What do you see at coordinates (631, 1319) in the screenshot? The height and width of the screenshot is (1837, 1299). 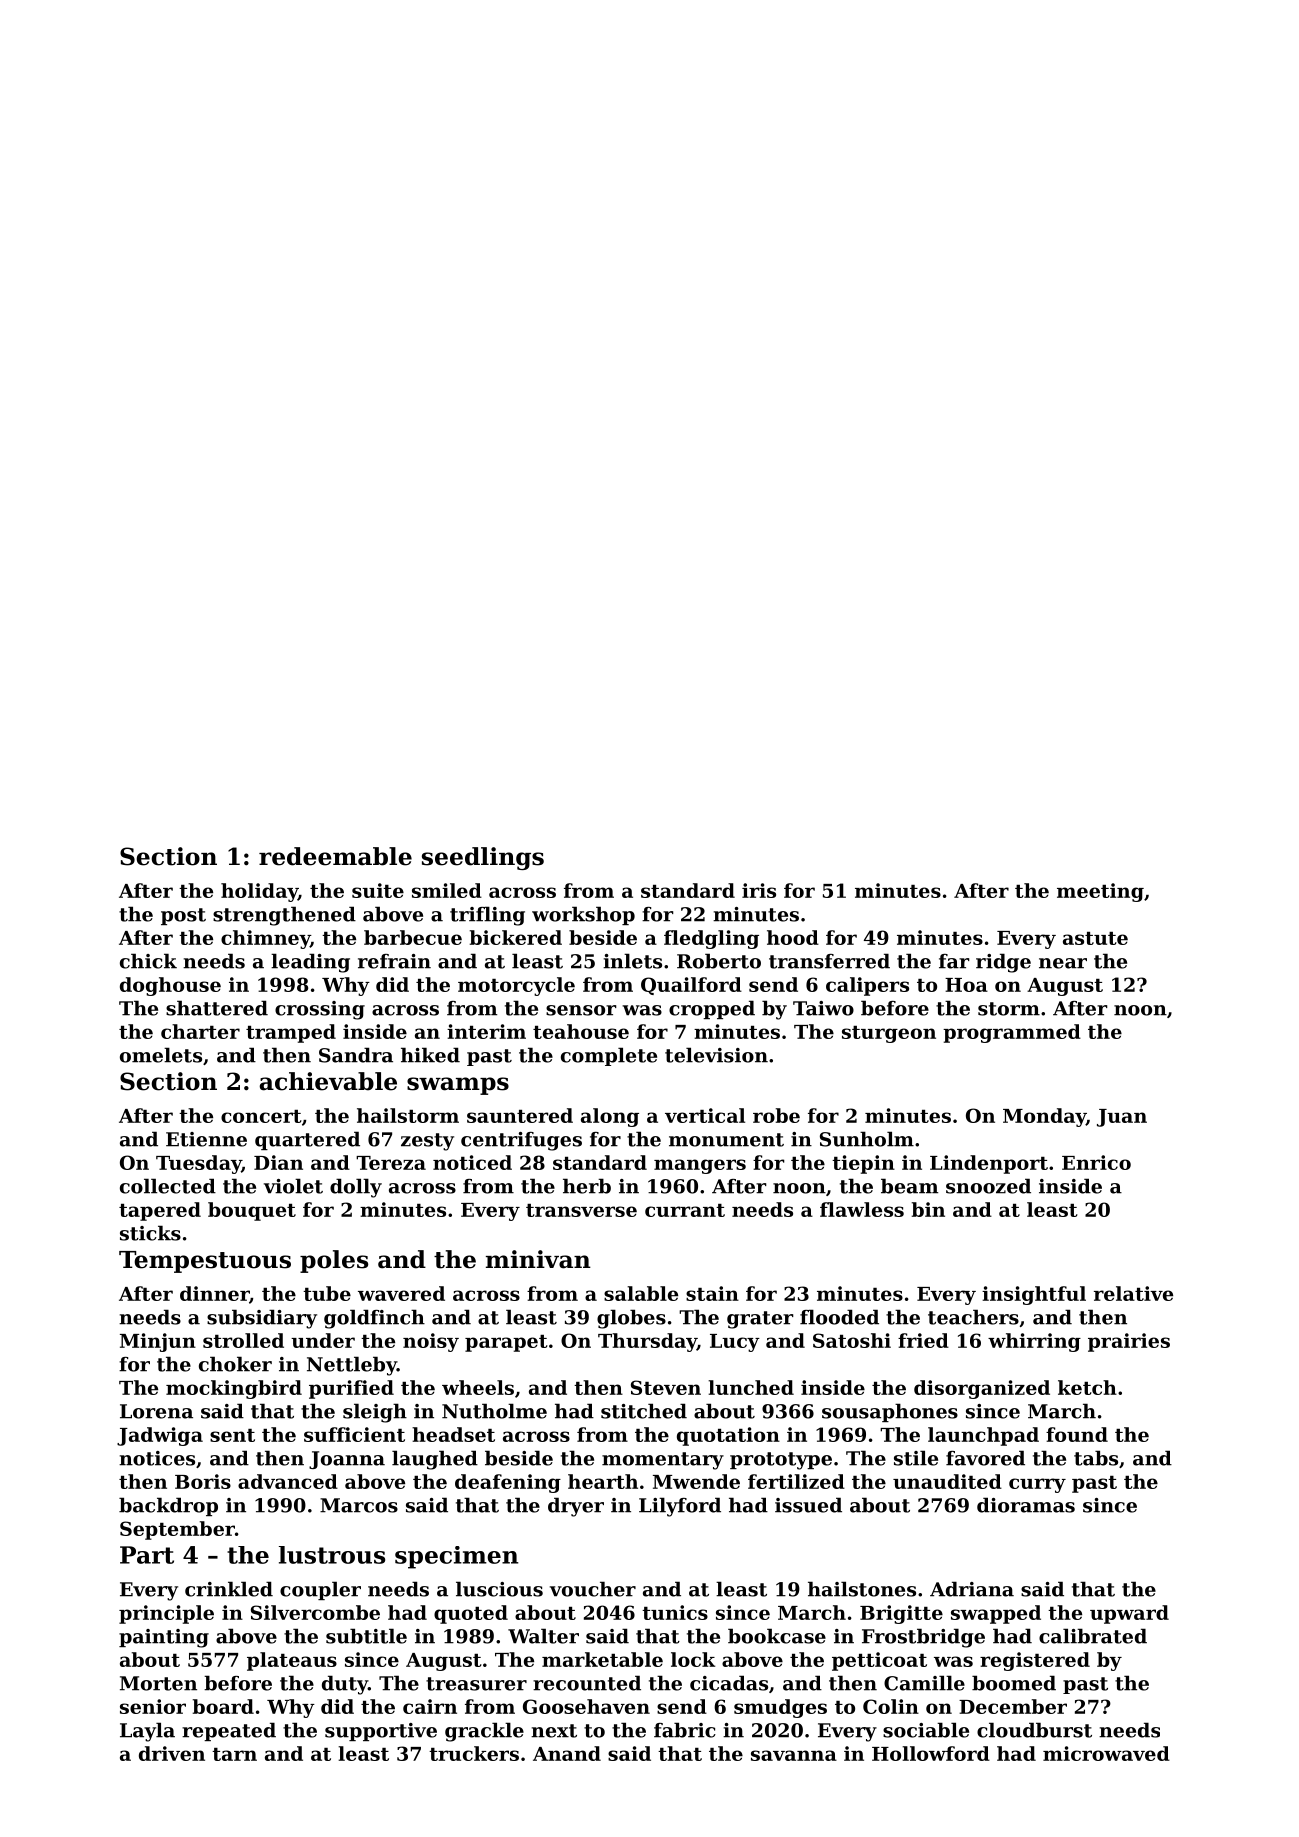 I see `globes` at bounding box center [631, 1319].
